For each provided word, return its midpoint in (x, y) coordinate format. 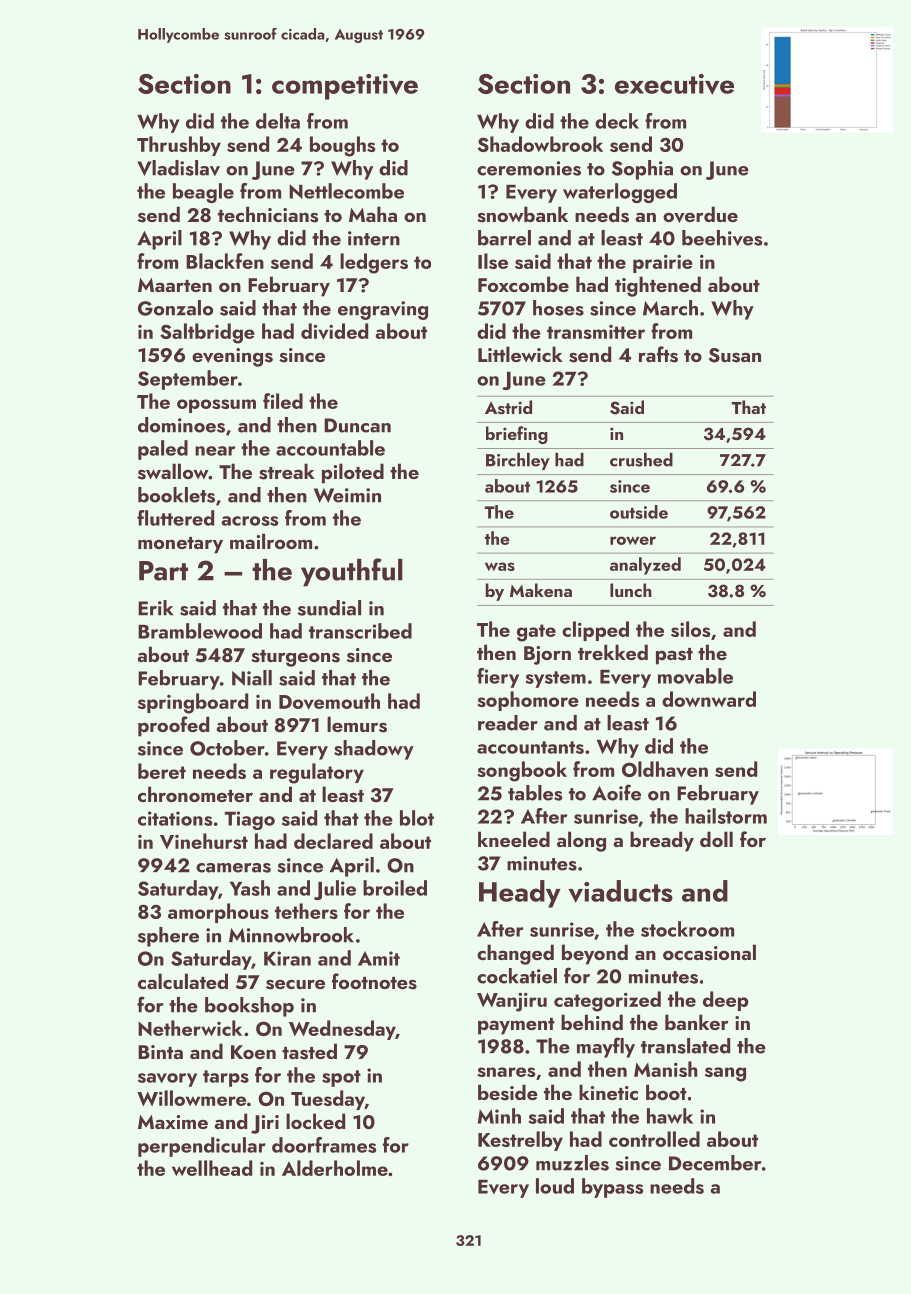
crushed (641, 460)
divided (334, 331)
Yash (250, 888)
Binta (160, 1052)
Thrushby (179, 146)
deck (617, 121)
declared (333, 841)
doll (716, 839)
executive (674, 84)
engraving (383, 310)
